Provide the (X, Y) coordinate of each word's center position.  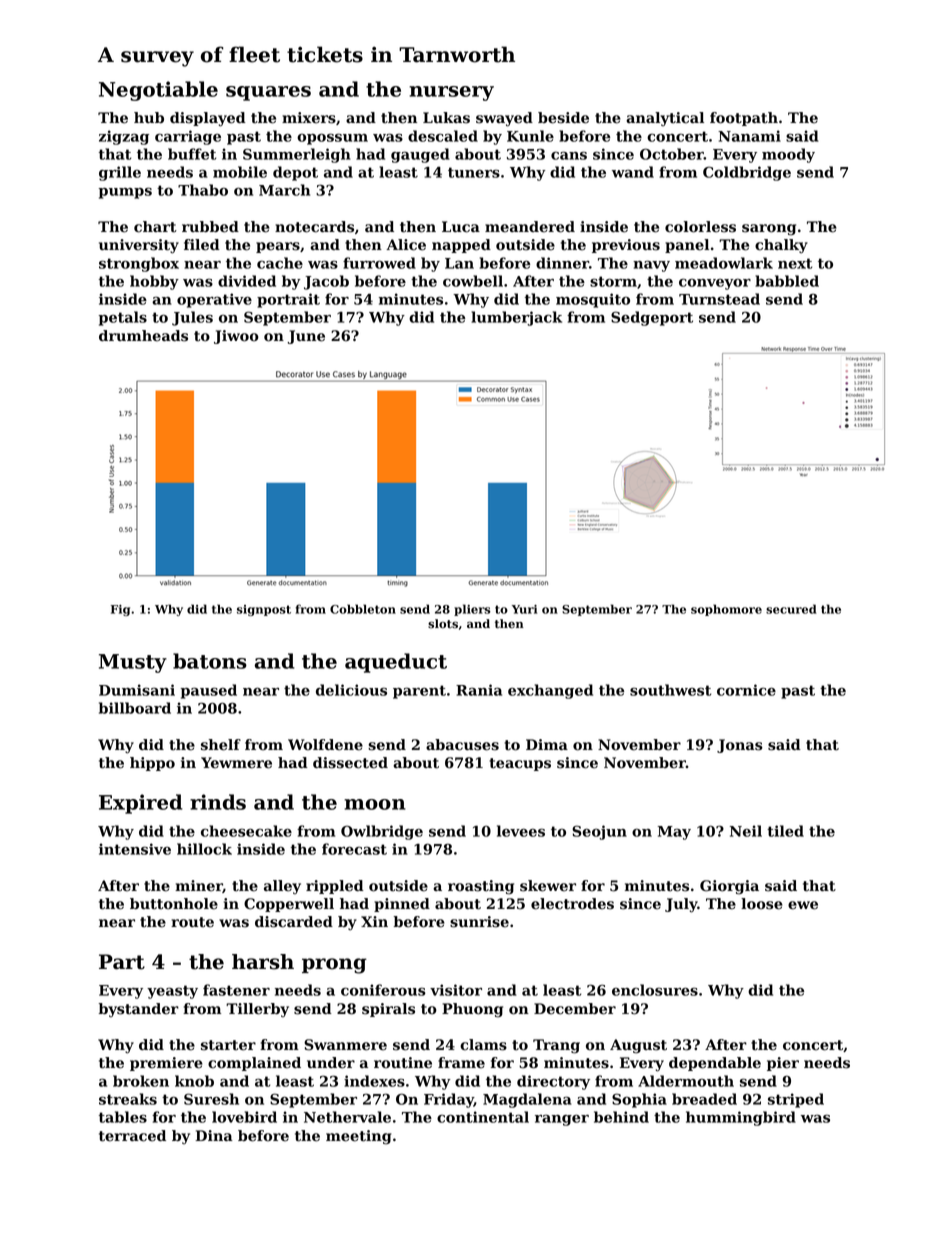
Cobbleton (363, 609)
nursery (451, 93)
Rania (479, 690)
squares (268, 93)
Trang (556, 1046)
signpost (264, 610)
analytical (665, 119)
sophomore (726, 610)
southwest (670, 690)
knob (194, 1081)
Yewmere (236, 763)
